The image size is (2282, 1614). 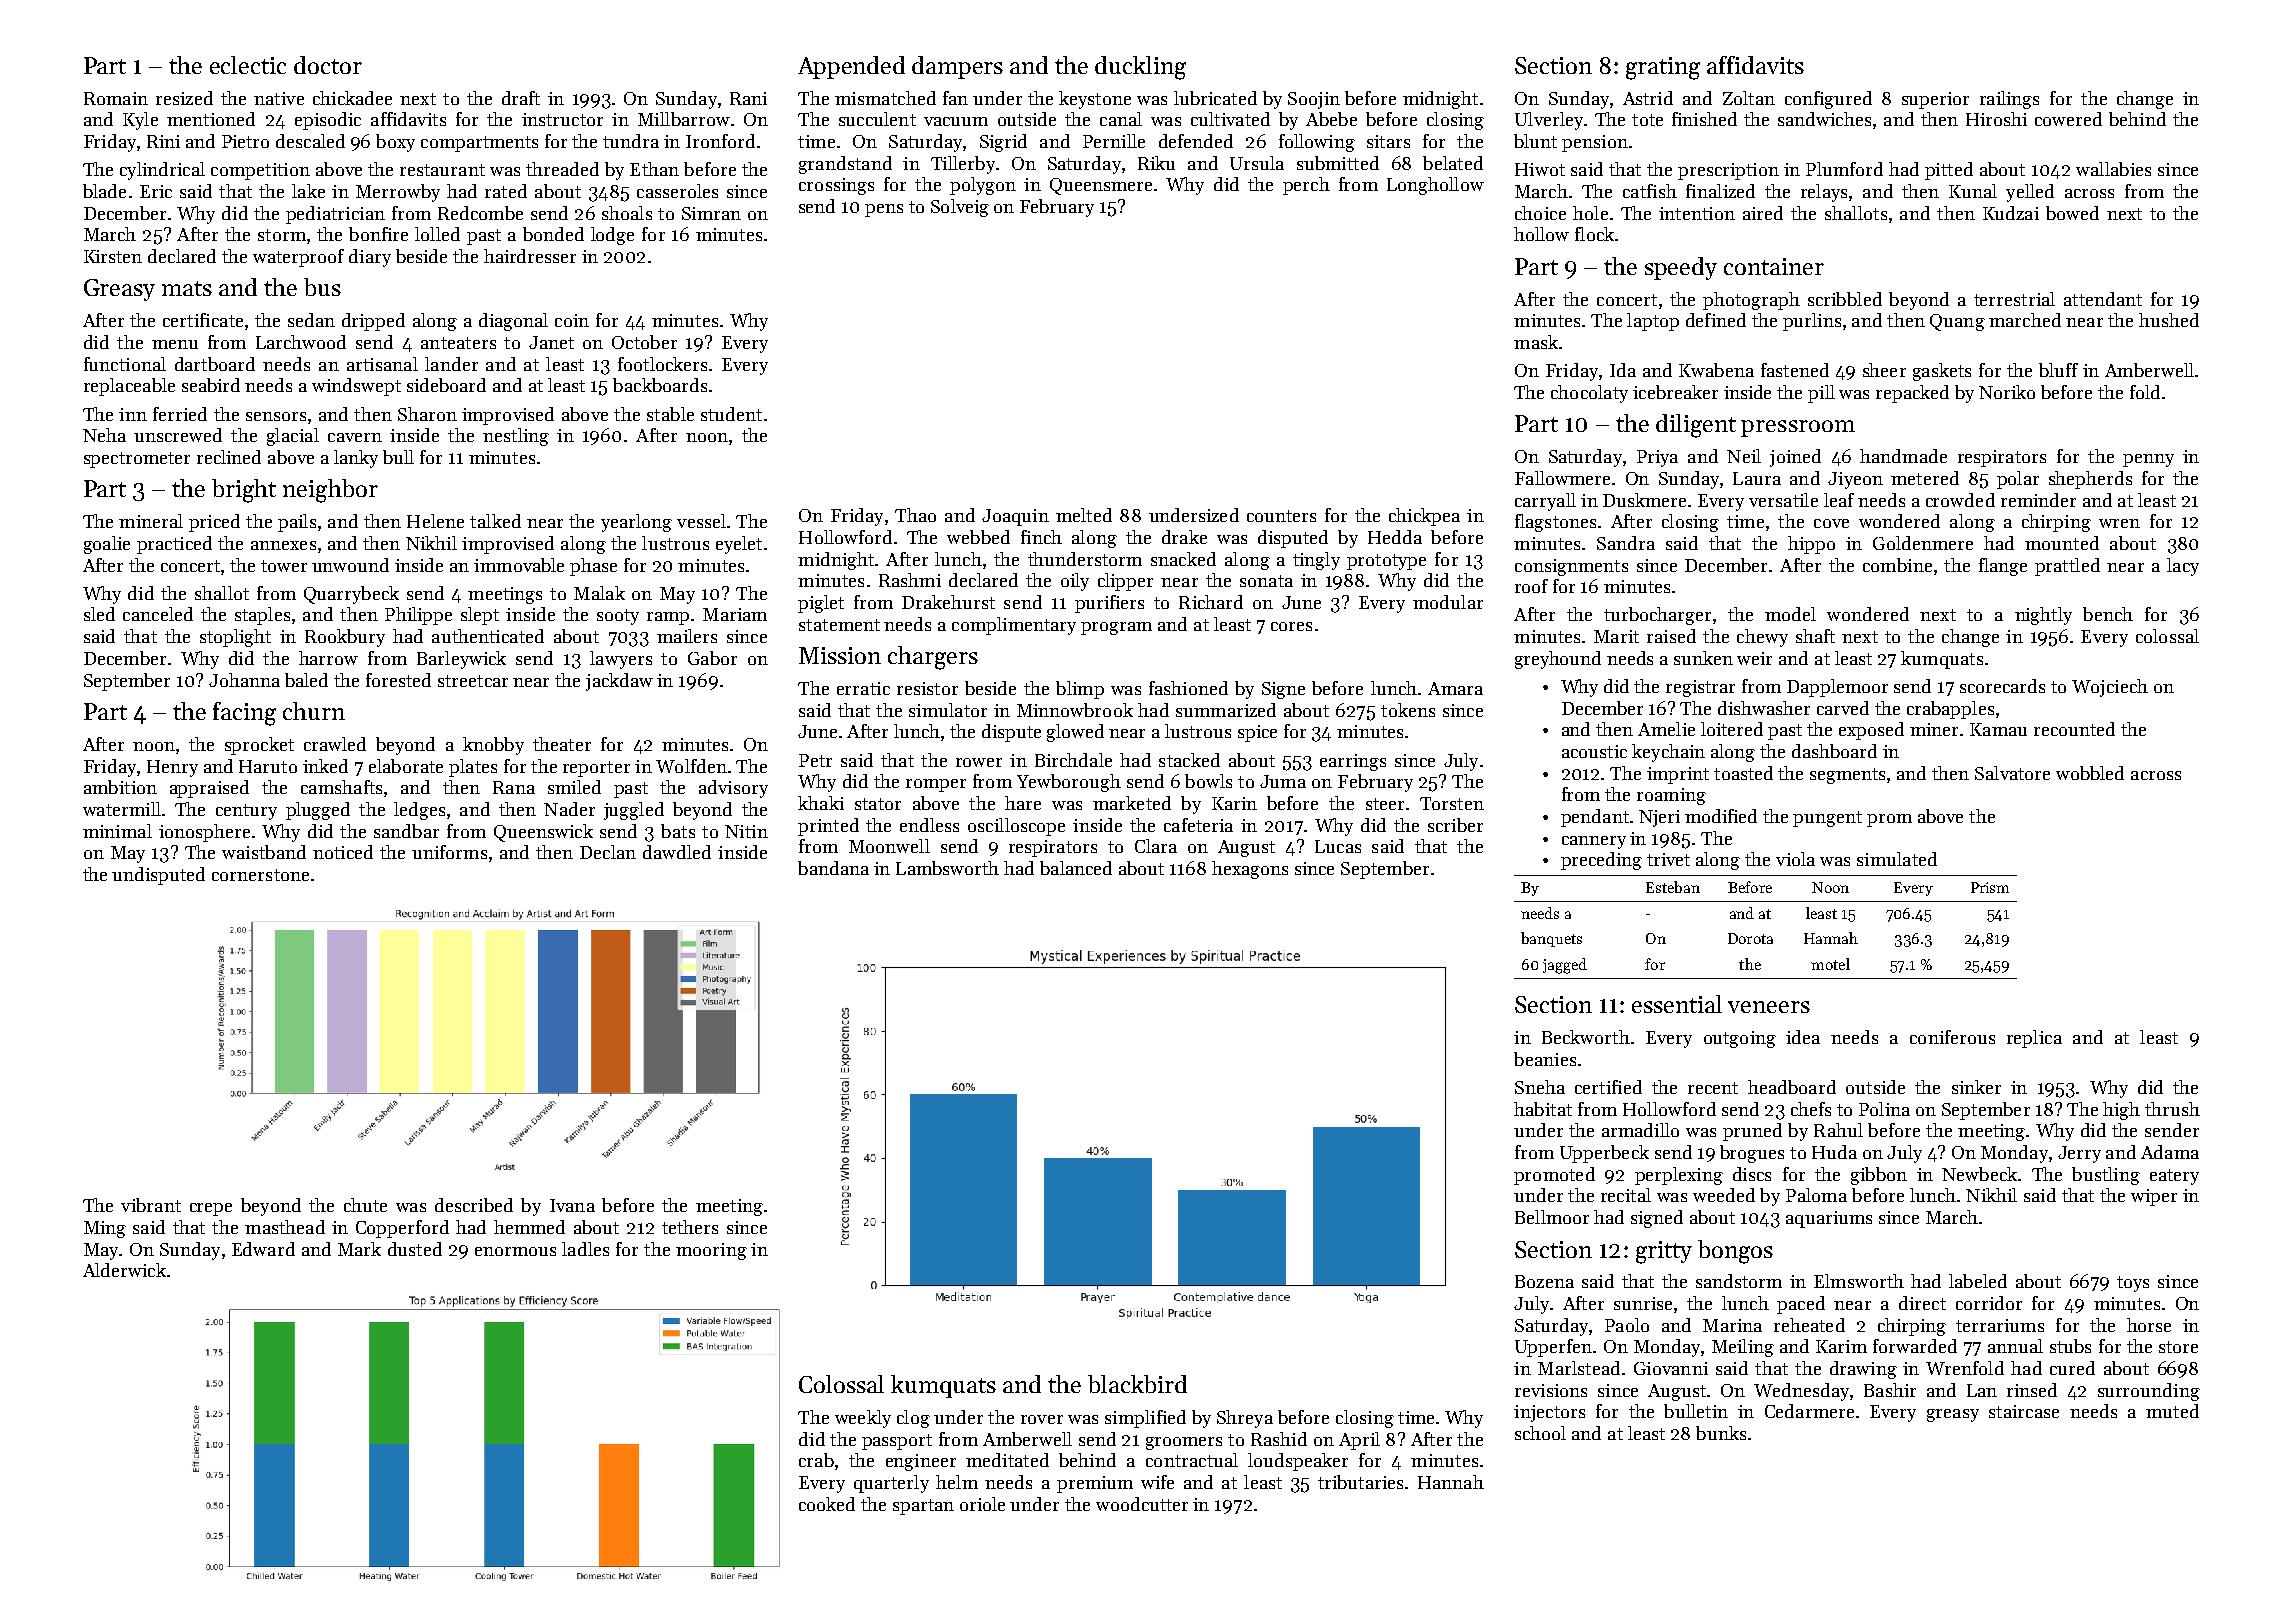 I want to click on juggled, so click(x=634, y=811).
